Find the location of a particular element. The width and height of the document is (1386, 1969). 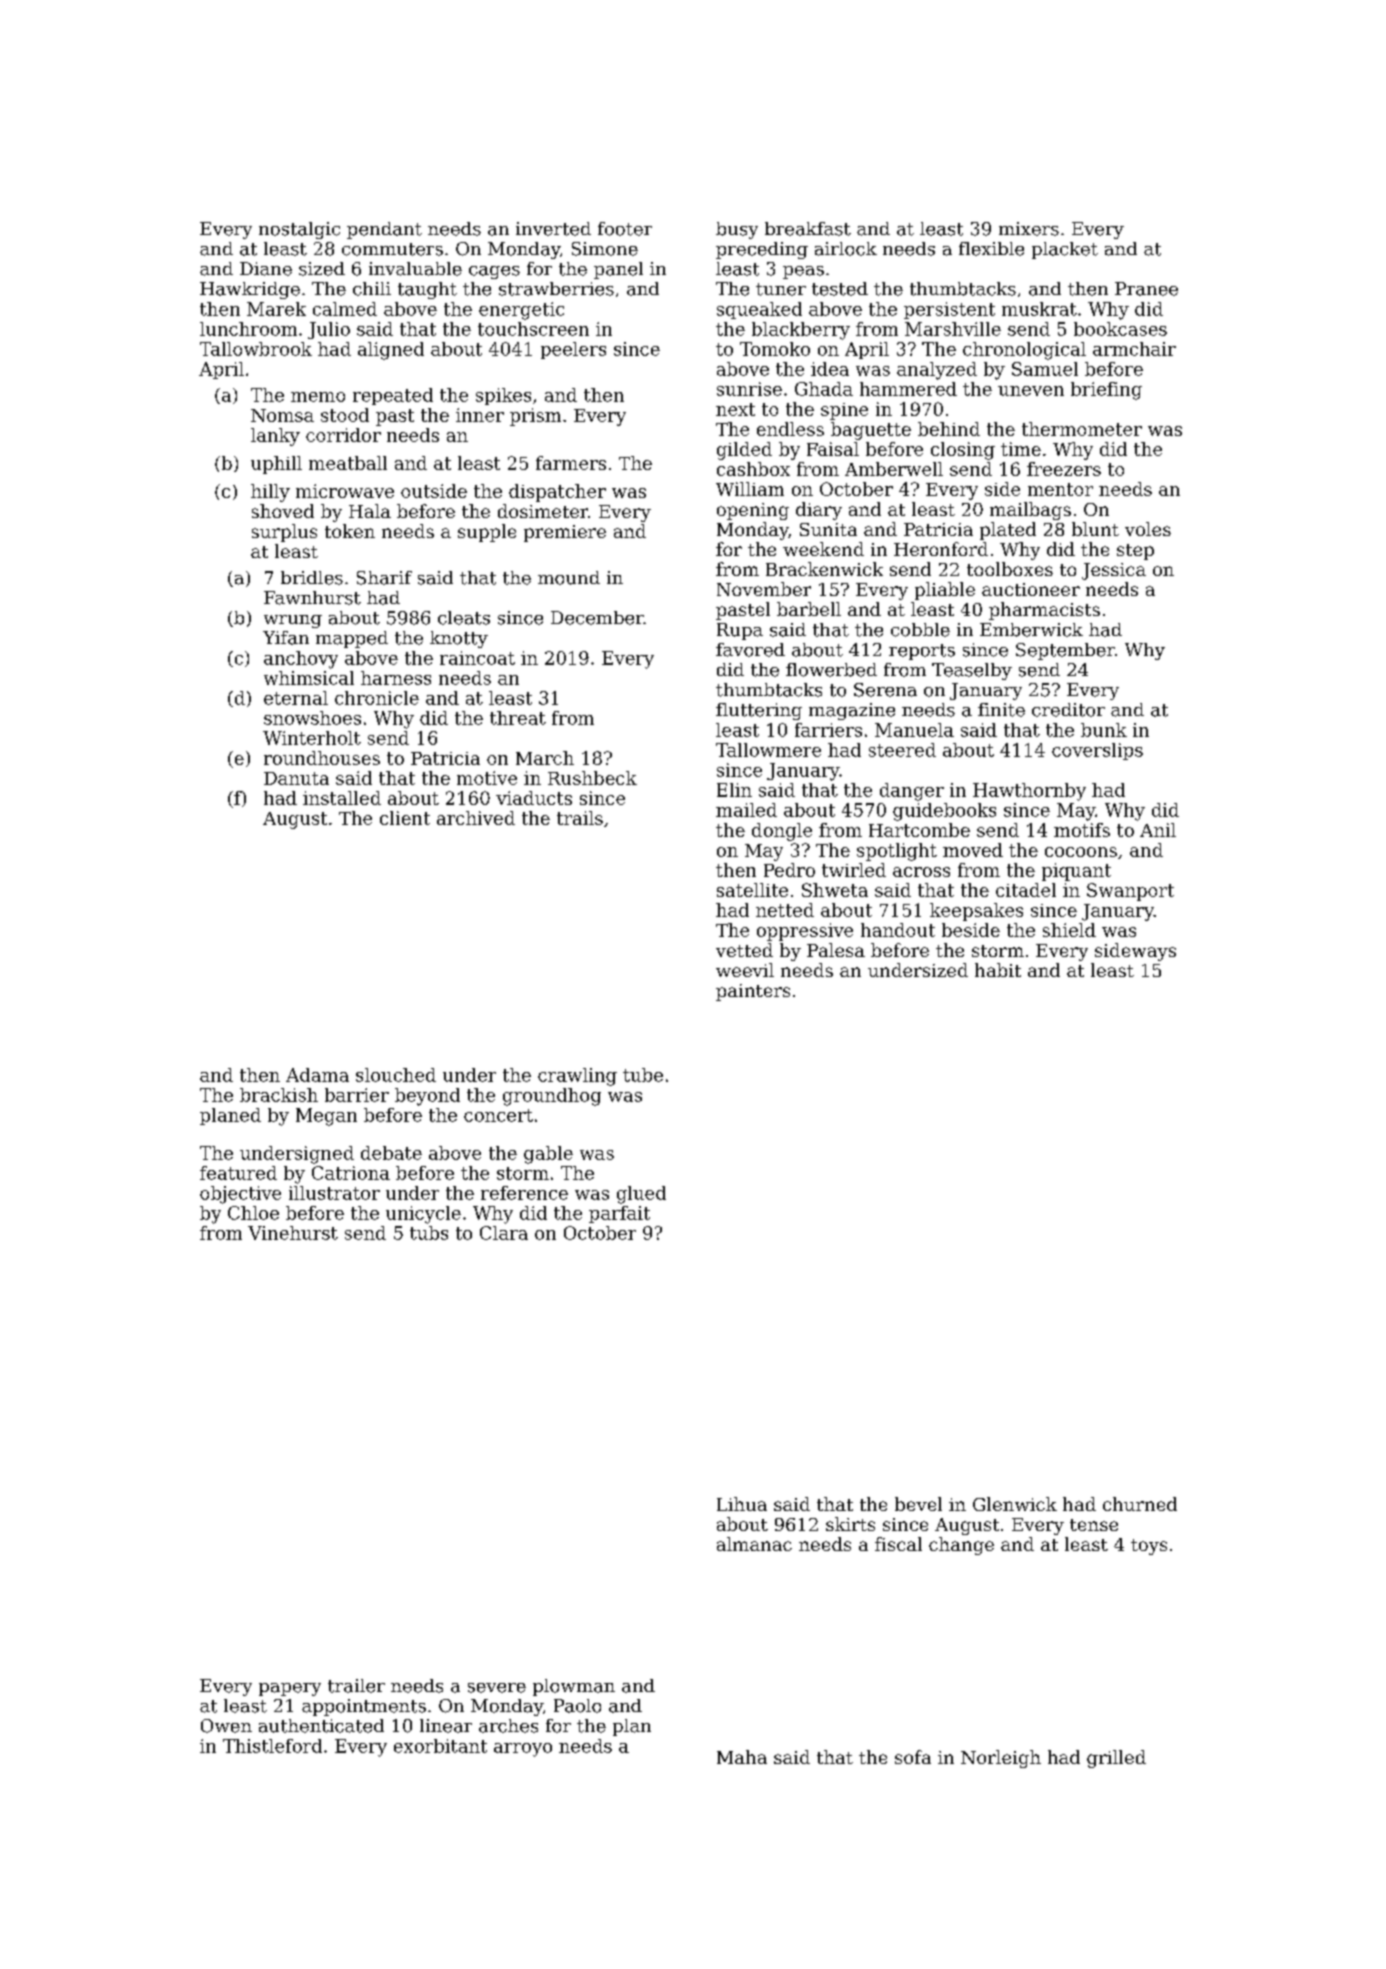

habit is located at coordinates (998, 970).
